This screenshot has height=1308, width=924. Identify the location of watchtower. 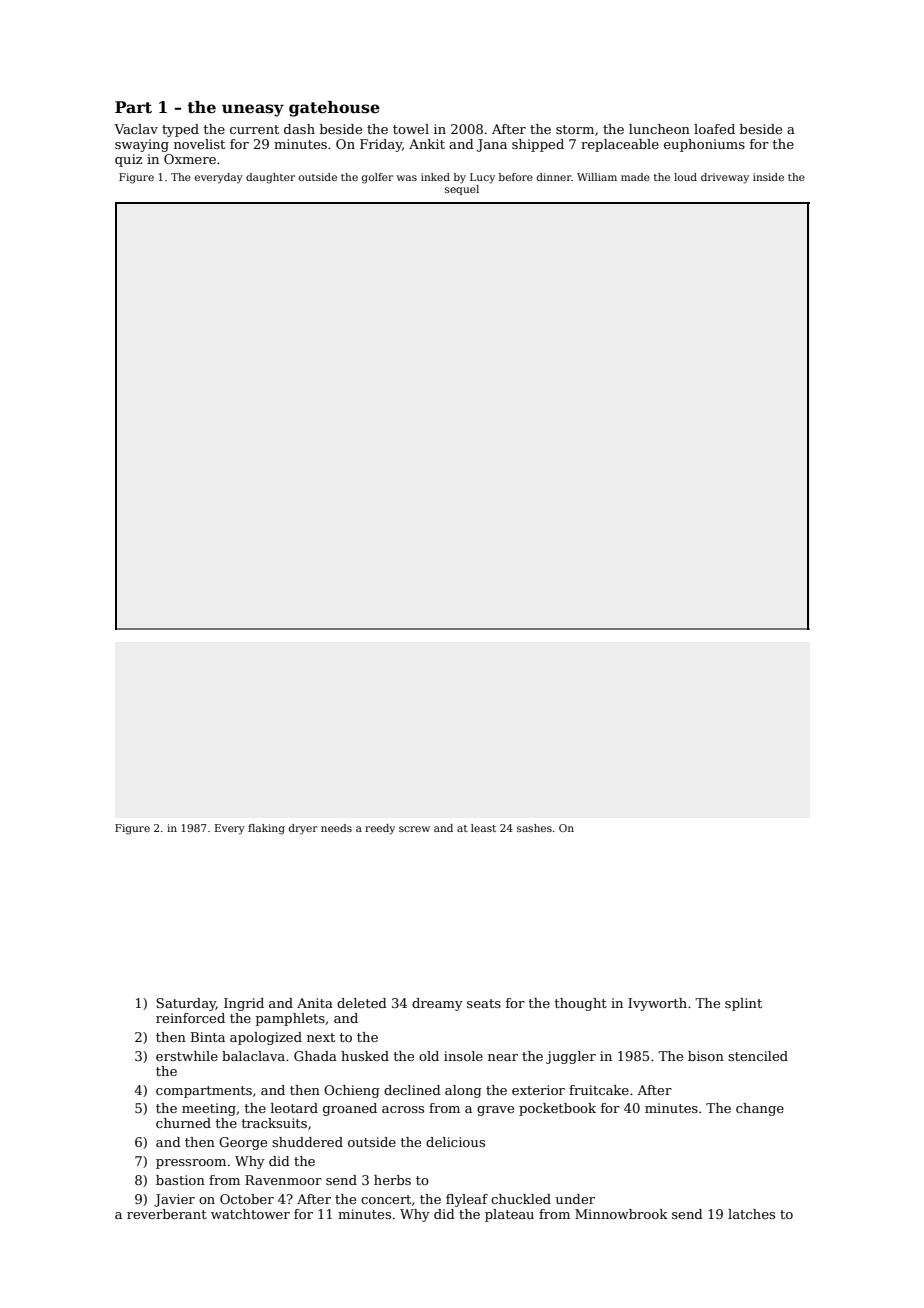
(250, 1214).
